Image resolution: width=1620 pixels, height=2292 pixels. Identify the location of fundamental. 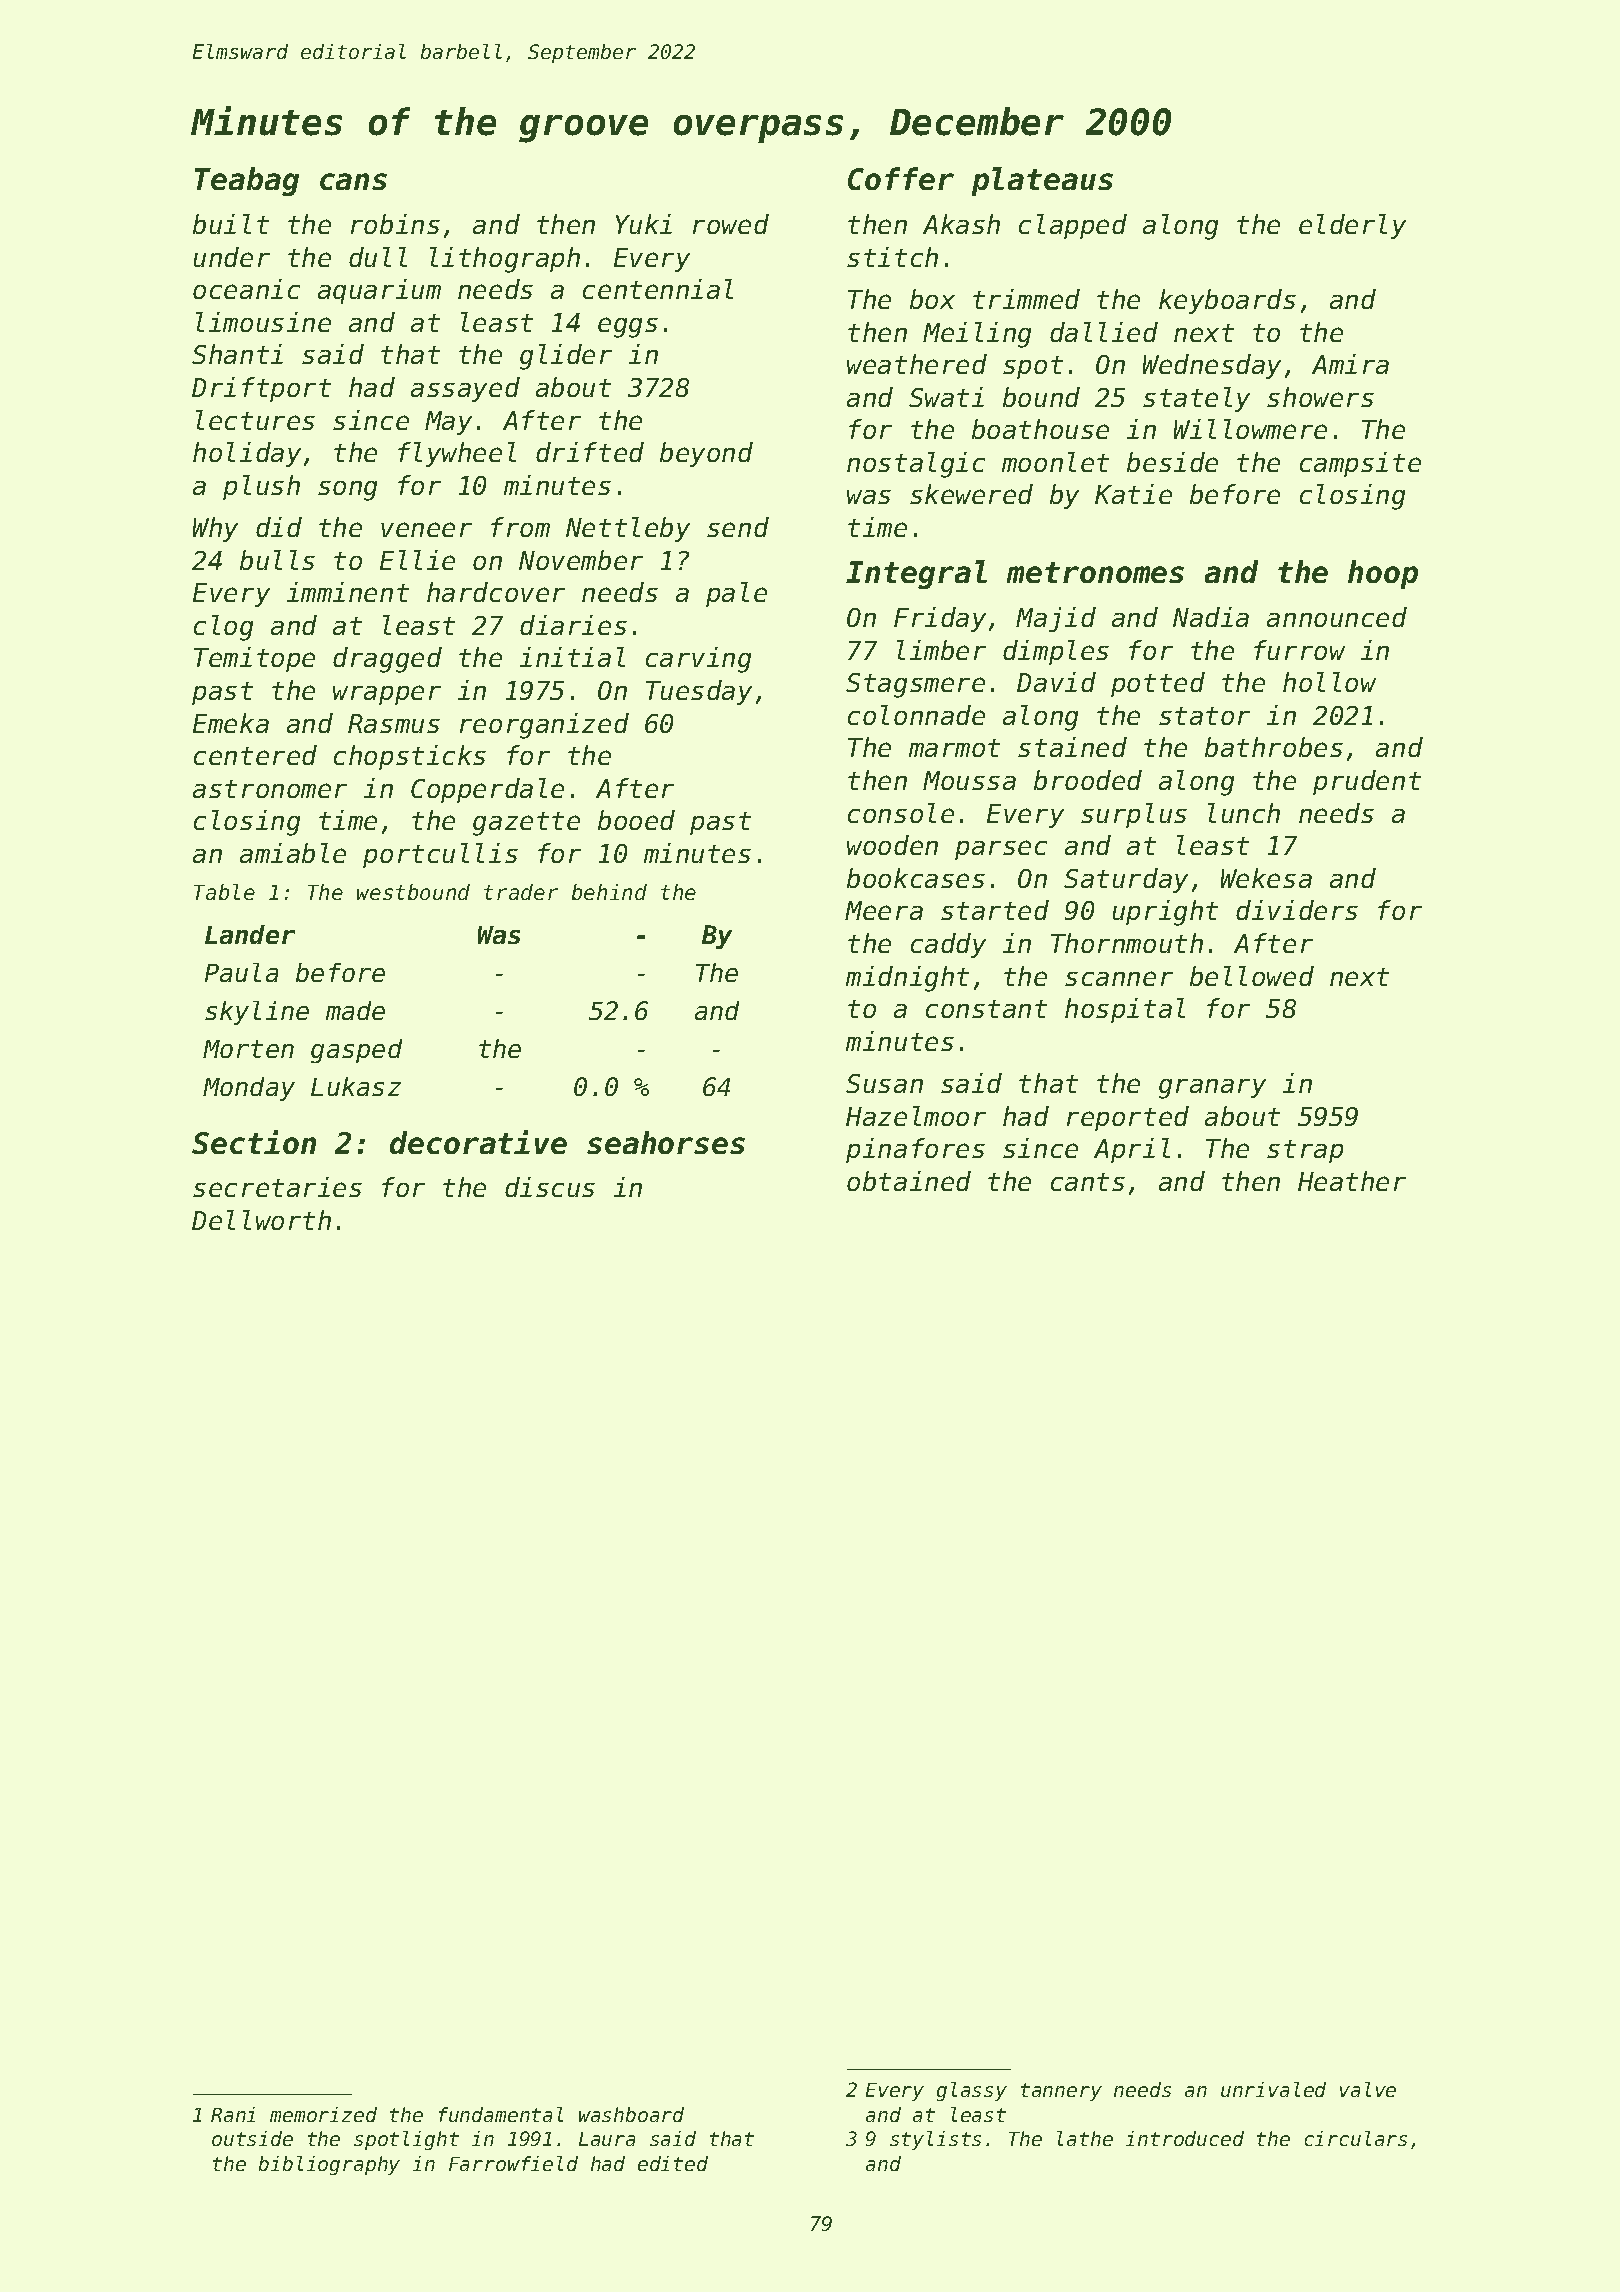
(501, 2114).
